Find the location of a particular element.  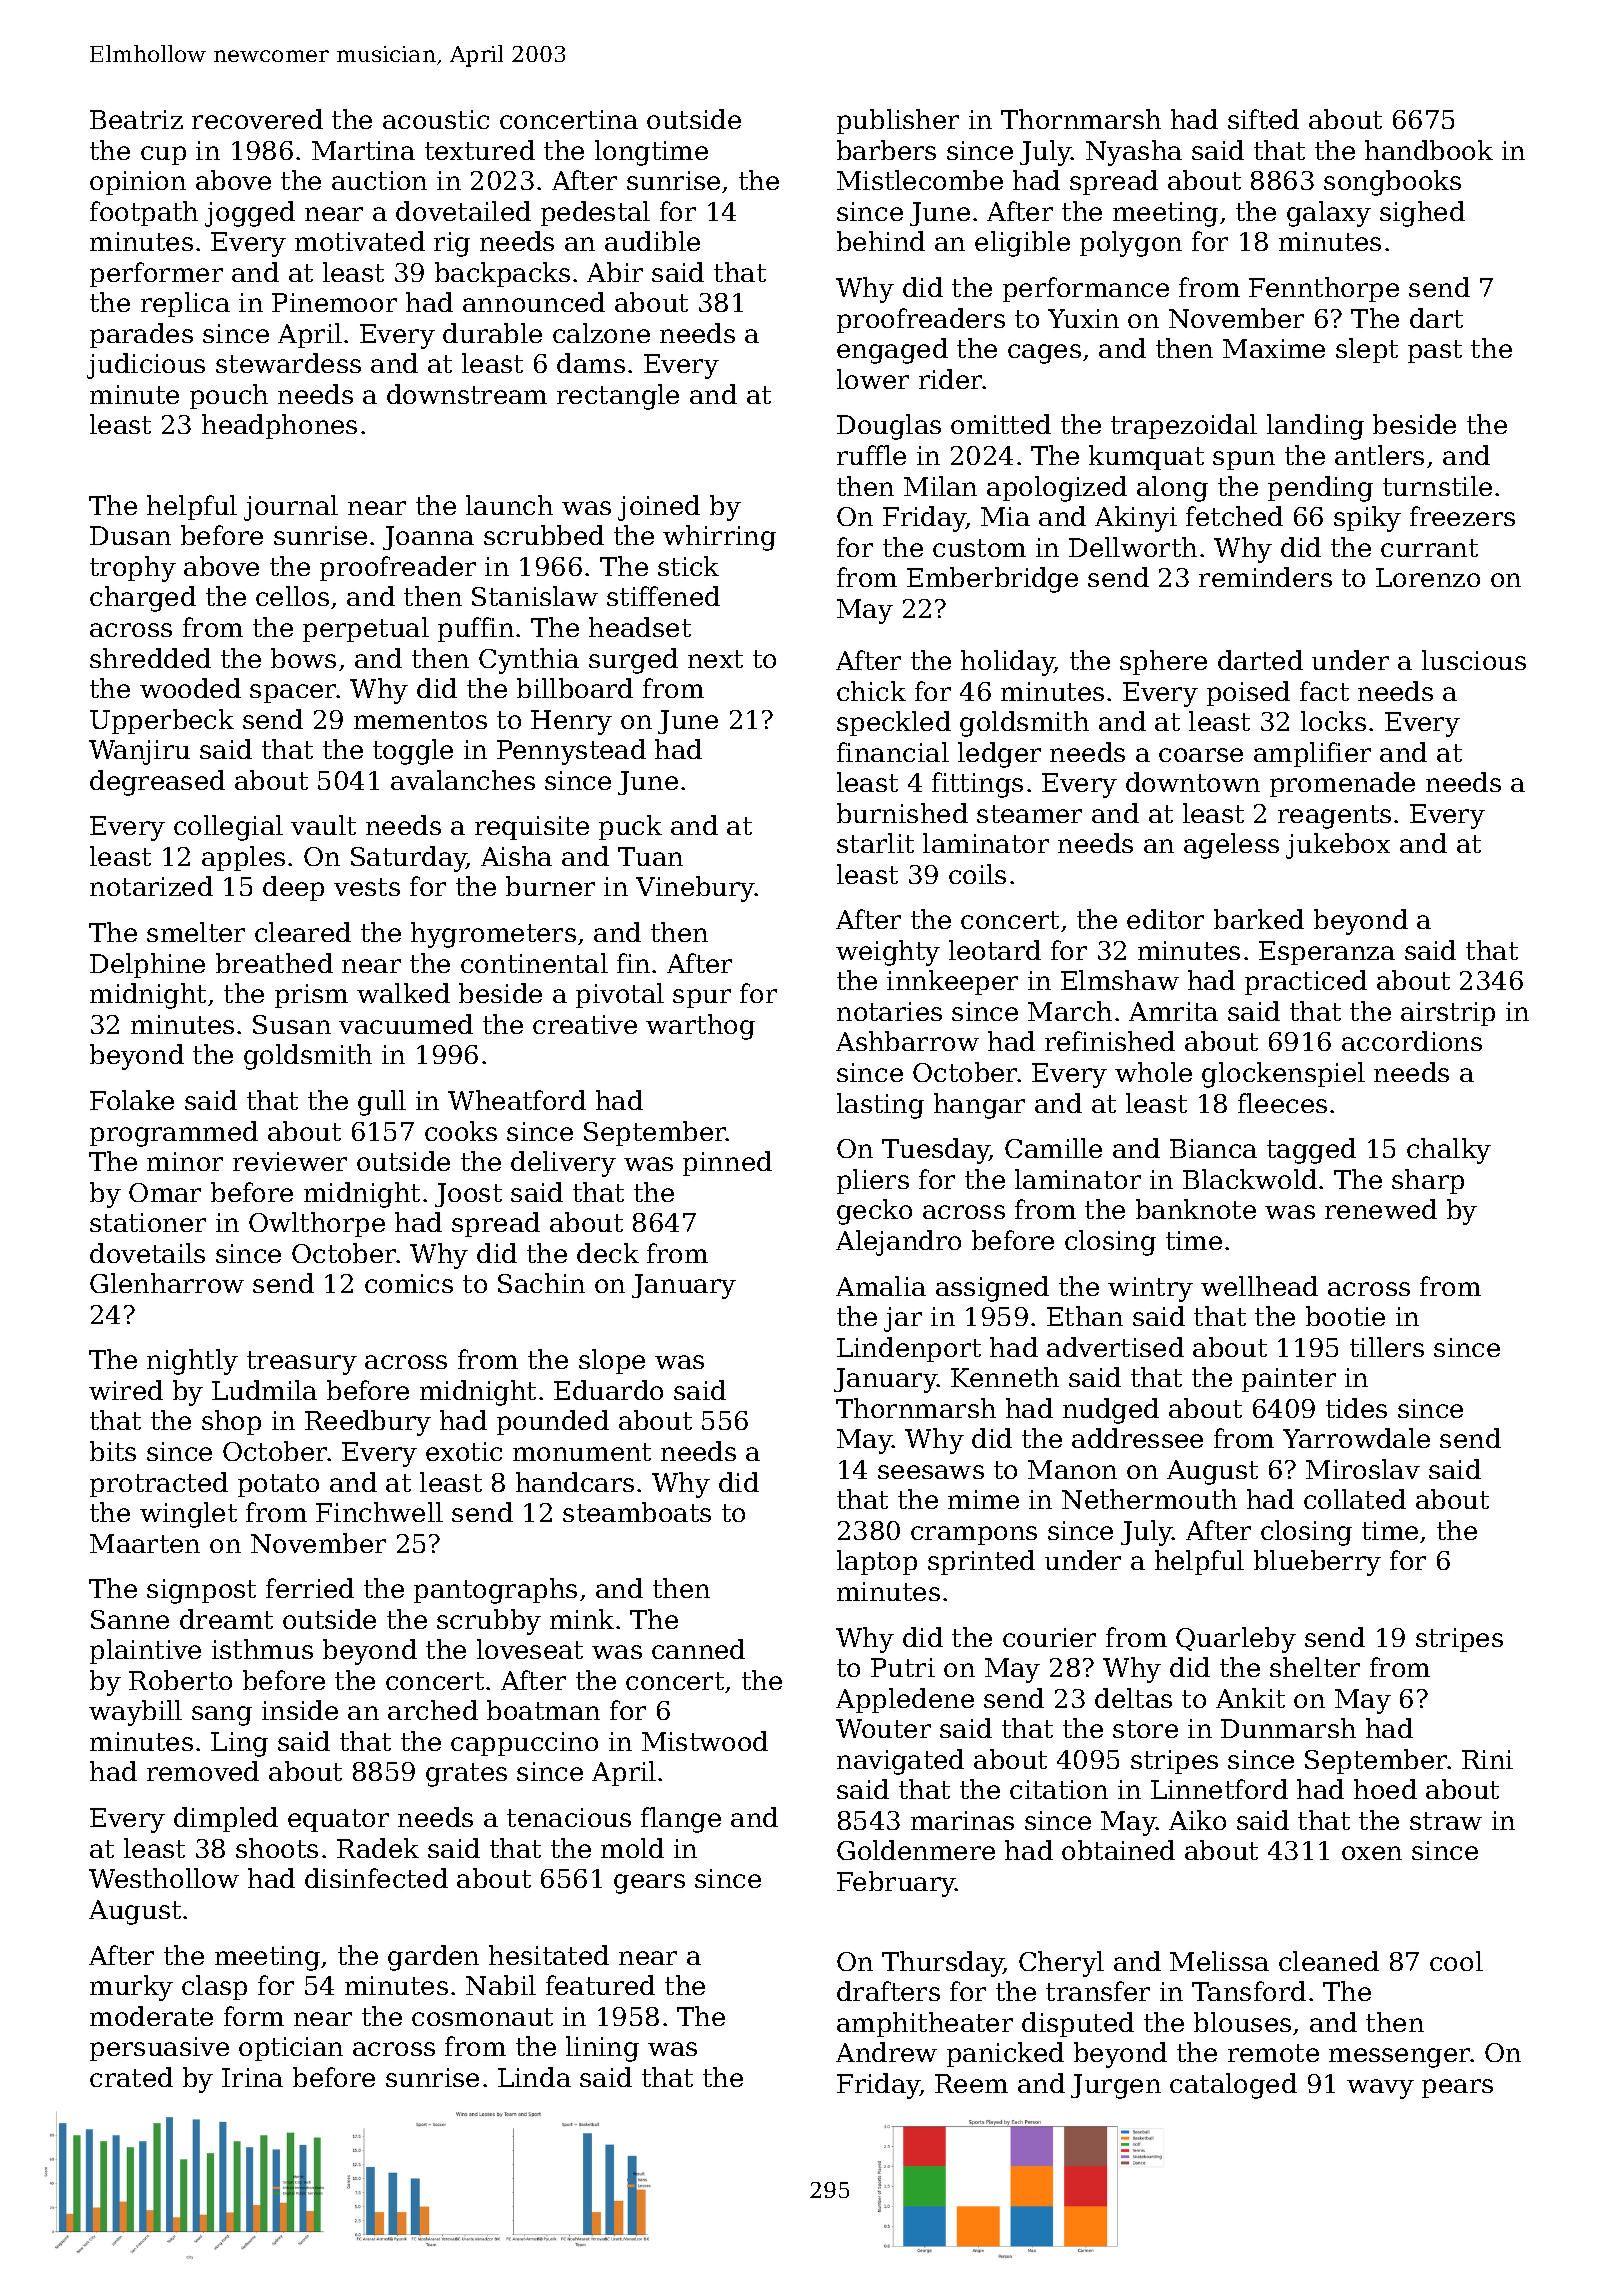

Dellworth is located at coordinates (1133, 547).
